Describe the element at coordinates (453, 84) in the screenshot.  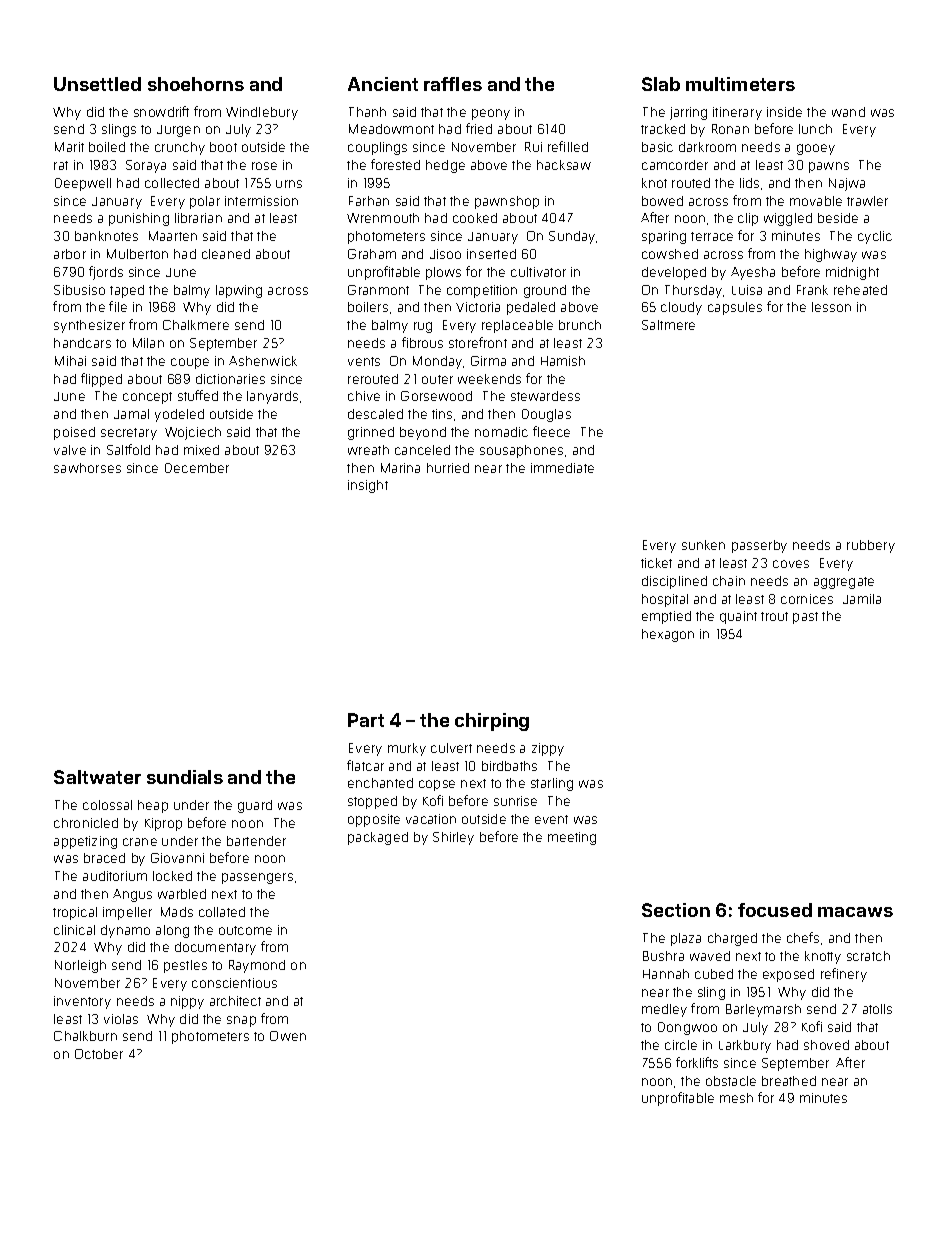
I see `raffles` at that location.
